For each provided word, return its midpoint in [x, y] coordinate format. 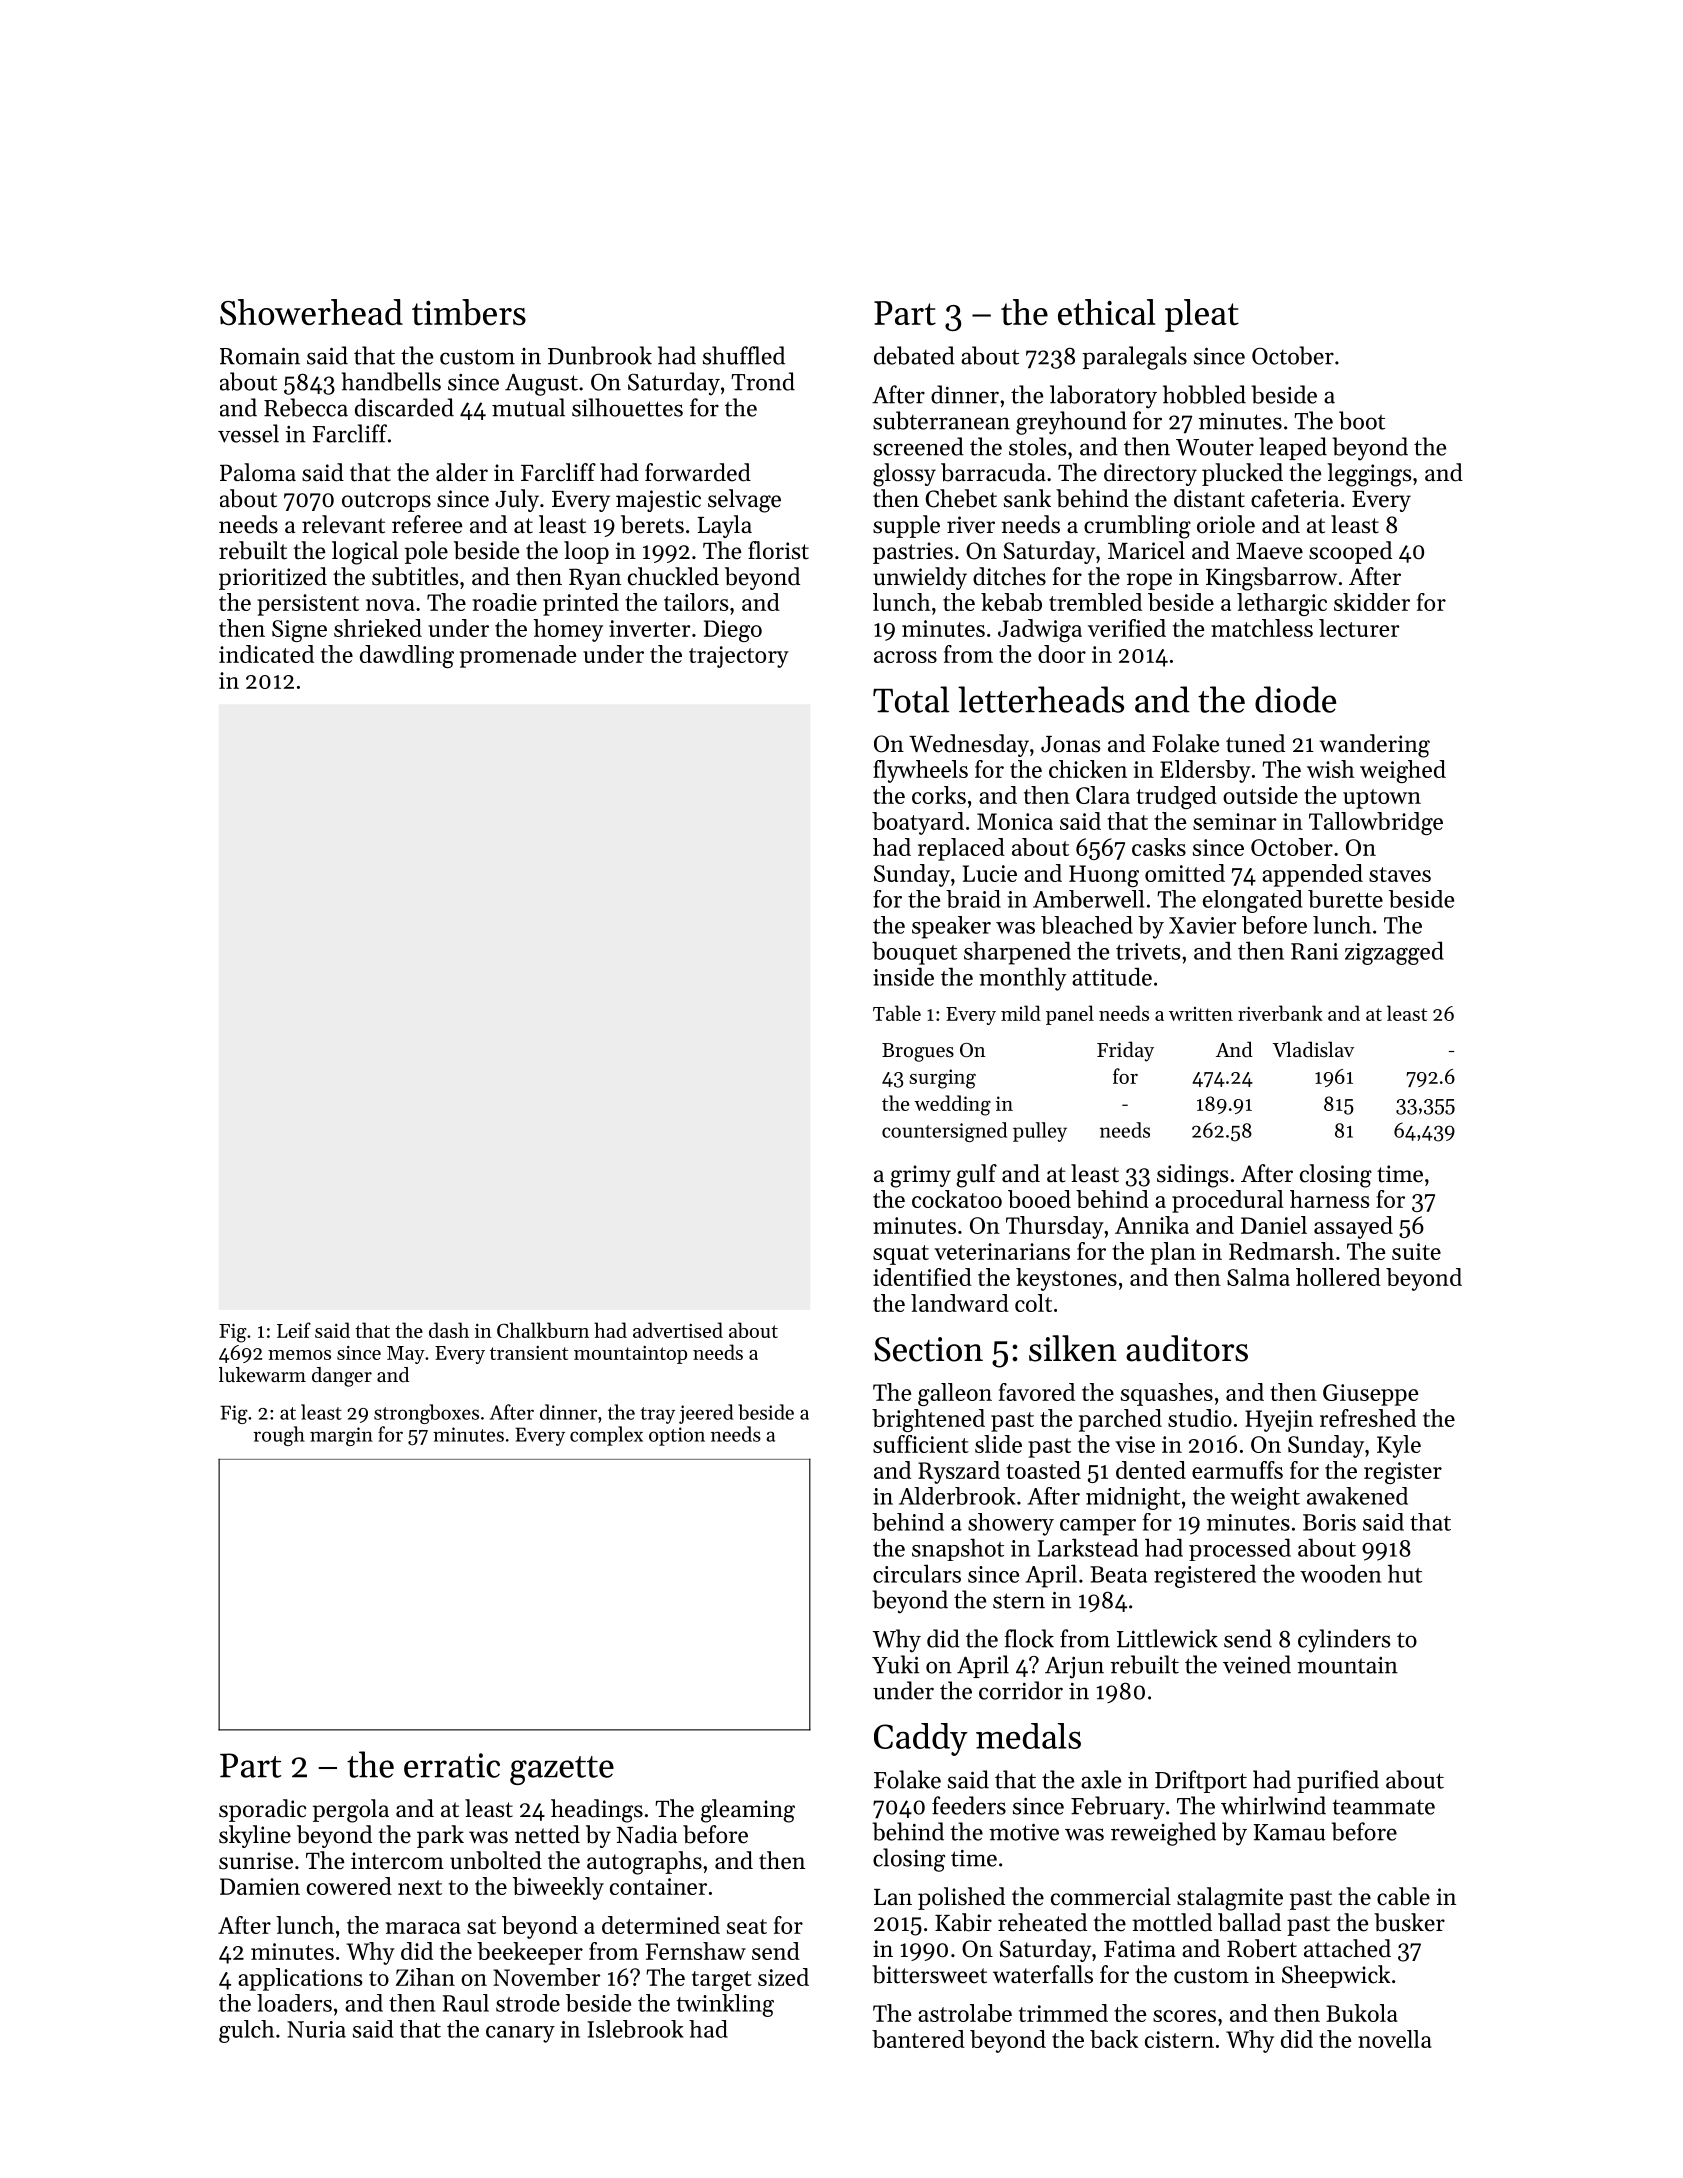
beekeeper [530, 1953]
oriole [1226, 524]
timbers [469, 312]
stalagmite [1230, 1899]
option [677, 1436]
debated [914, 355]
